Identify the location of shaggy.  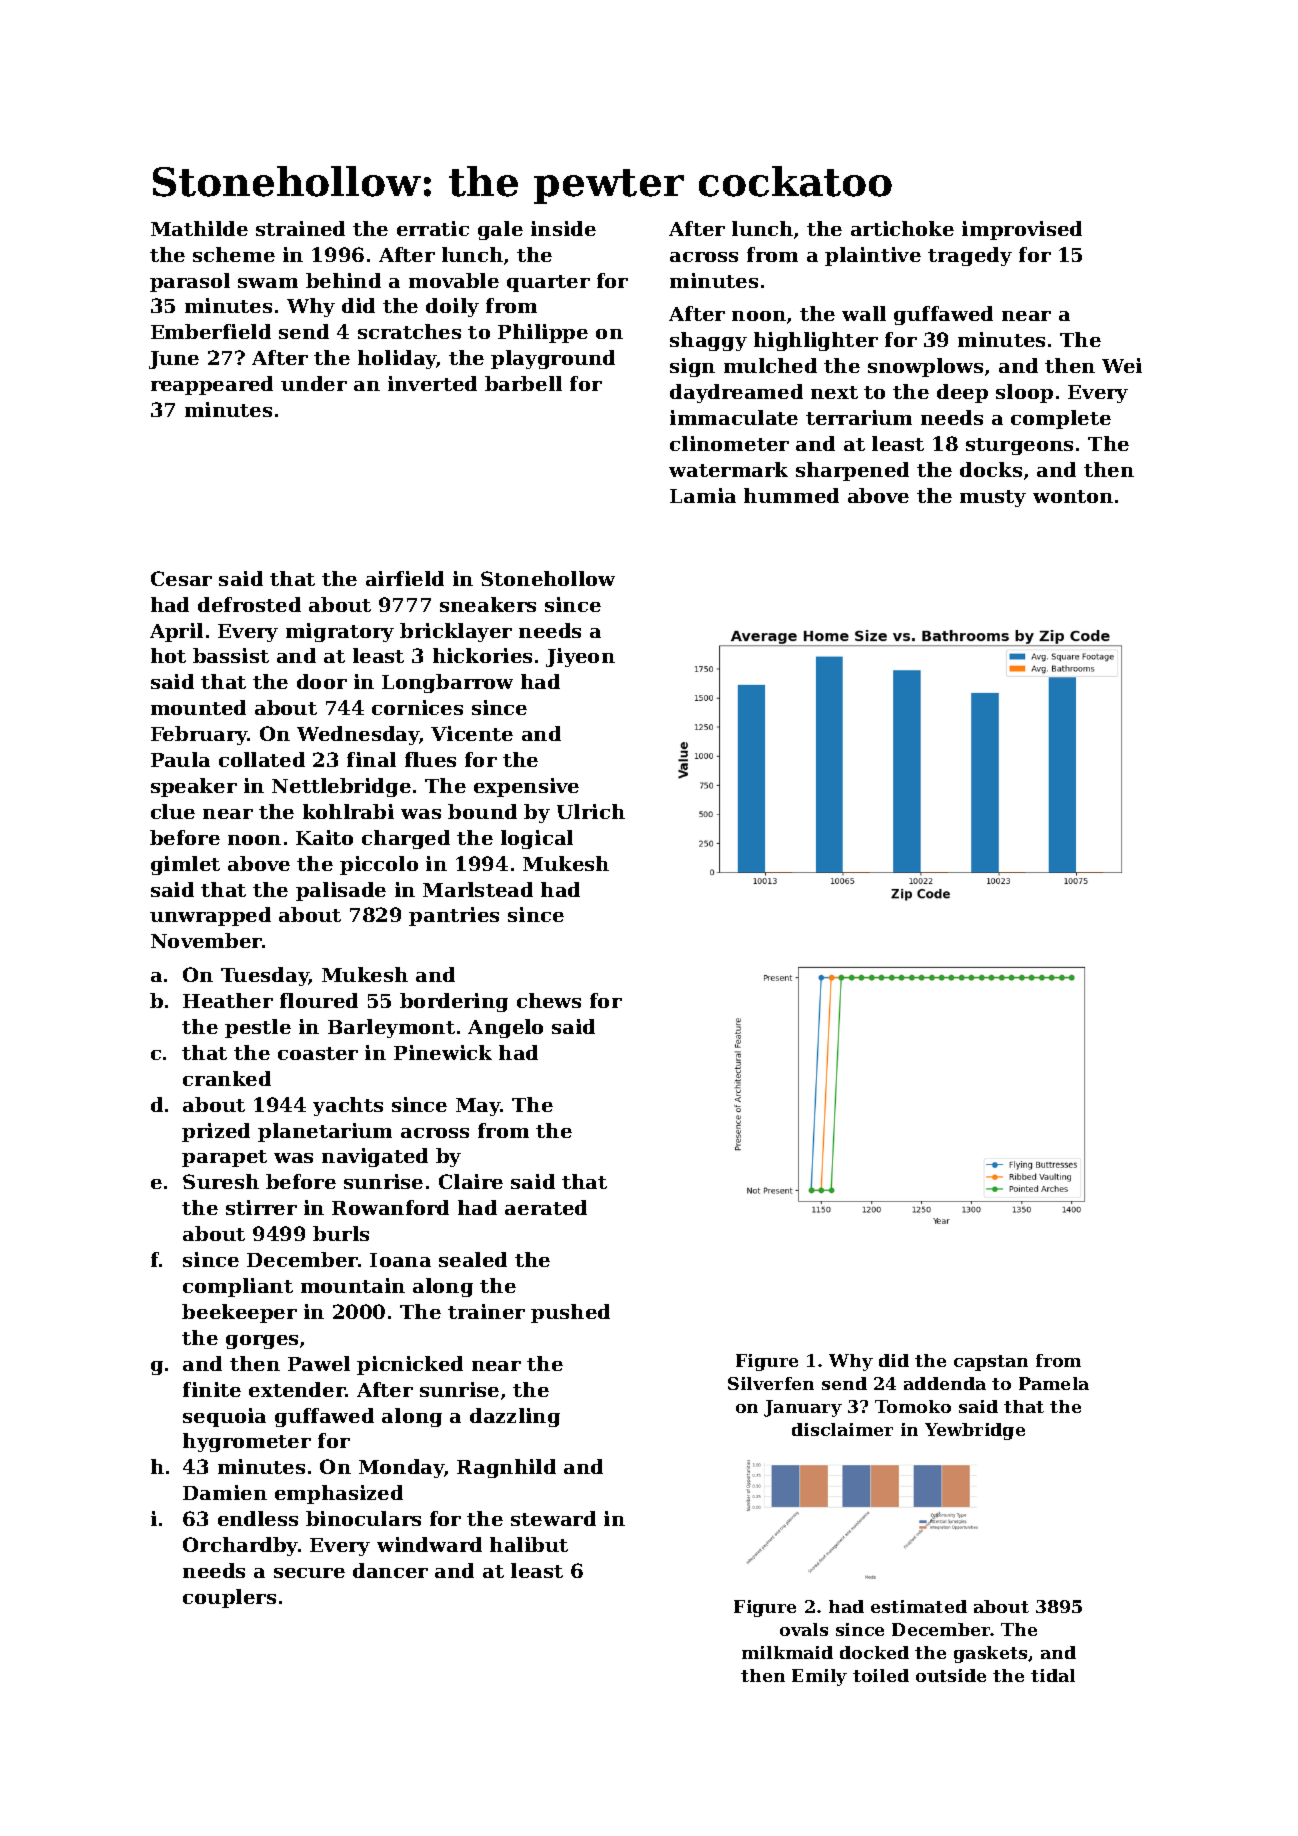
(708, 341).
